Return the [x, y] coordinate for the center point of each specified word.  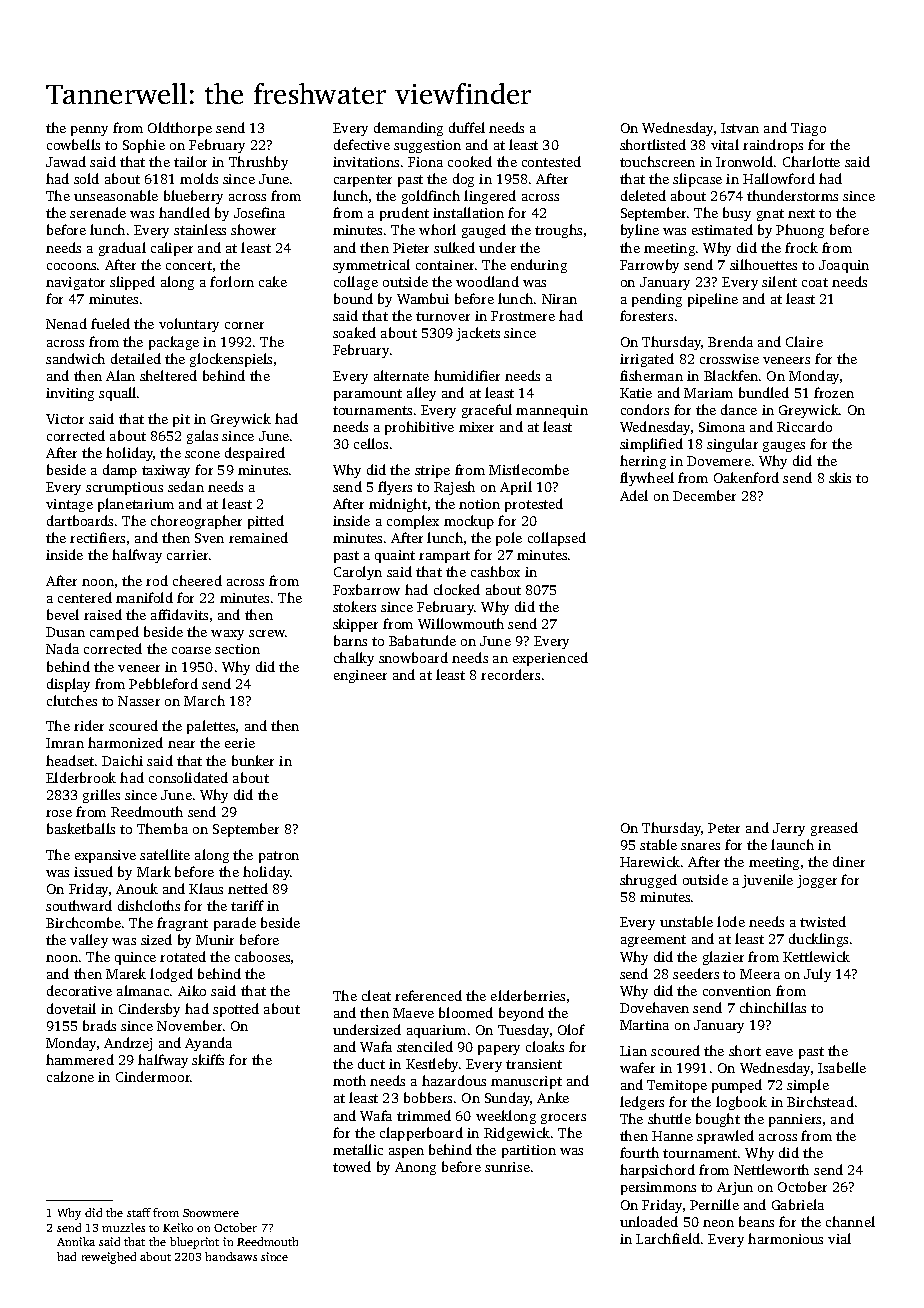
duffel [467, 127]
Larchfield [668, 1238]
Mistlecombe [529, 469]
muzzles [123, 1227]
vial [839, 1238]
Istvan [740, 128]
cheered [197, 580]
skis [840, 477]
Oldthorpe [180, 129]
